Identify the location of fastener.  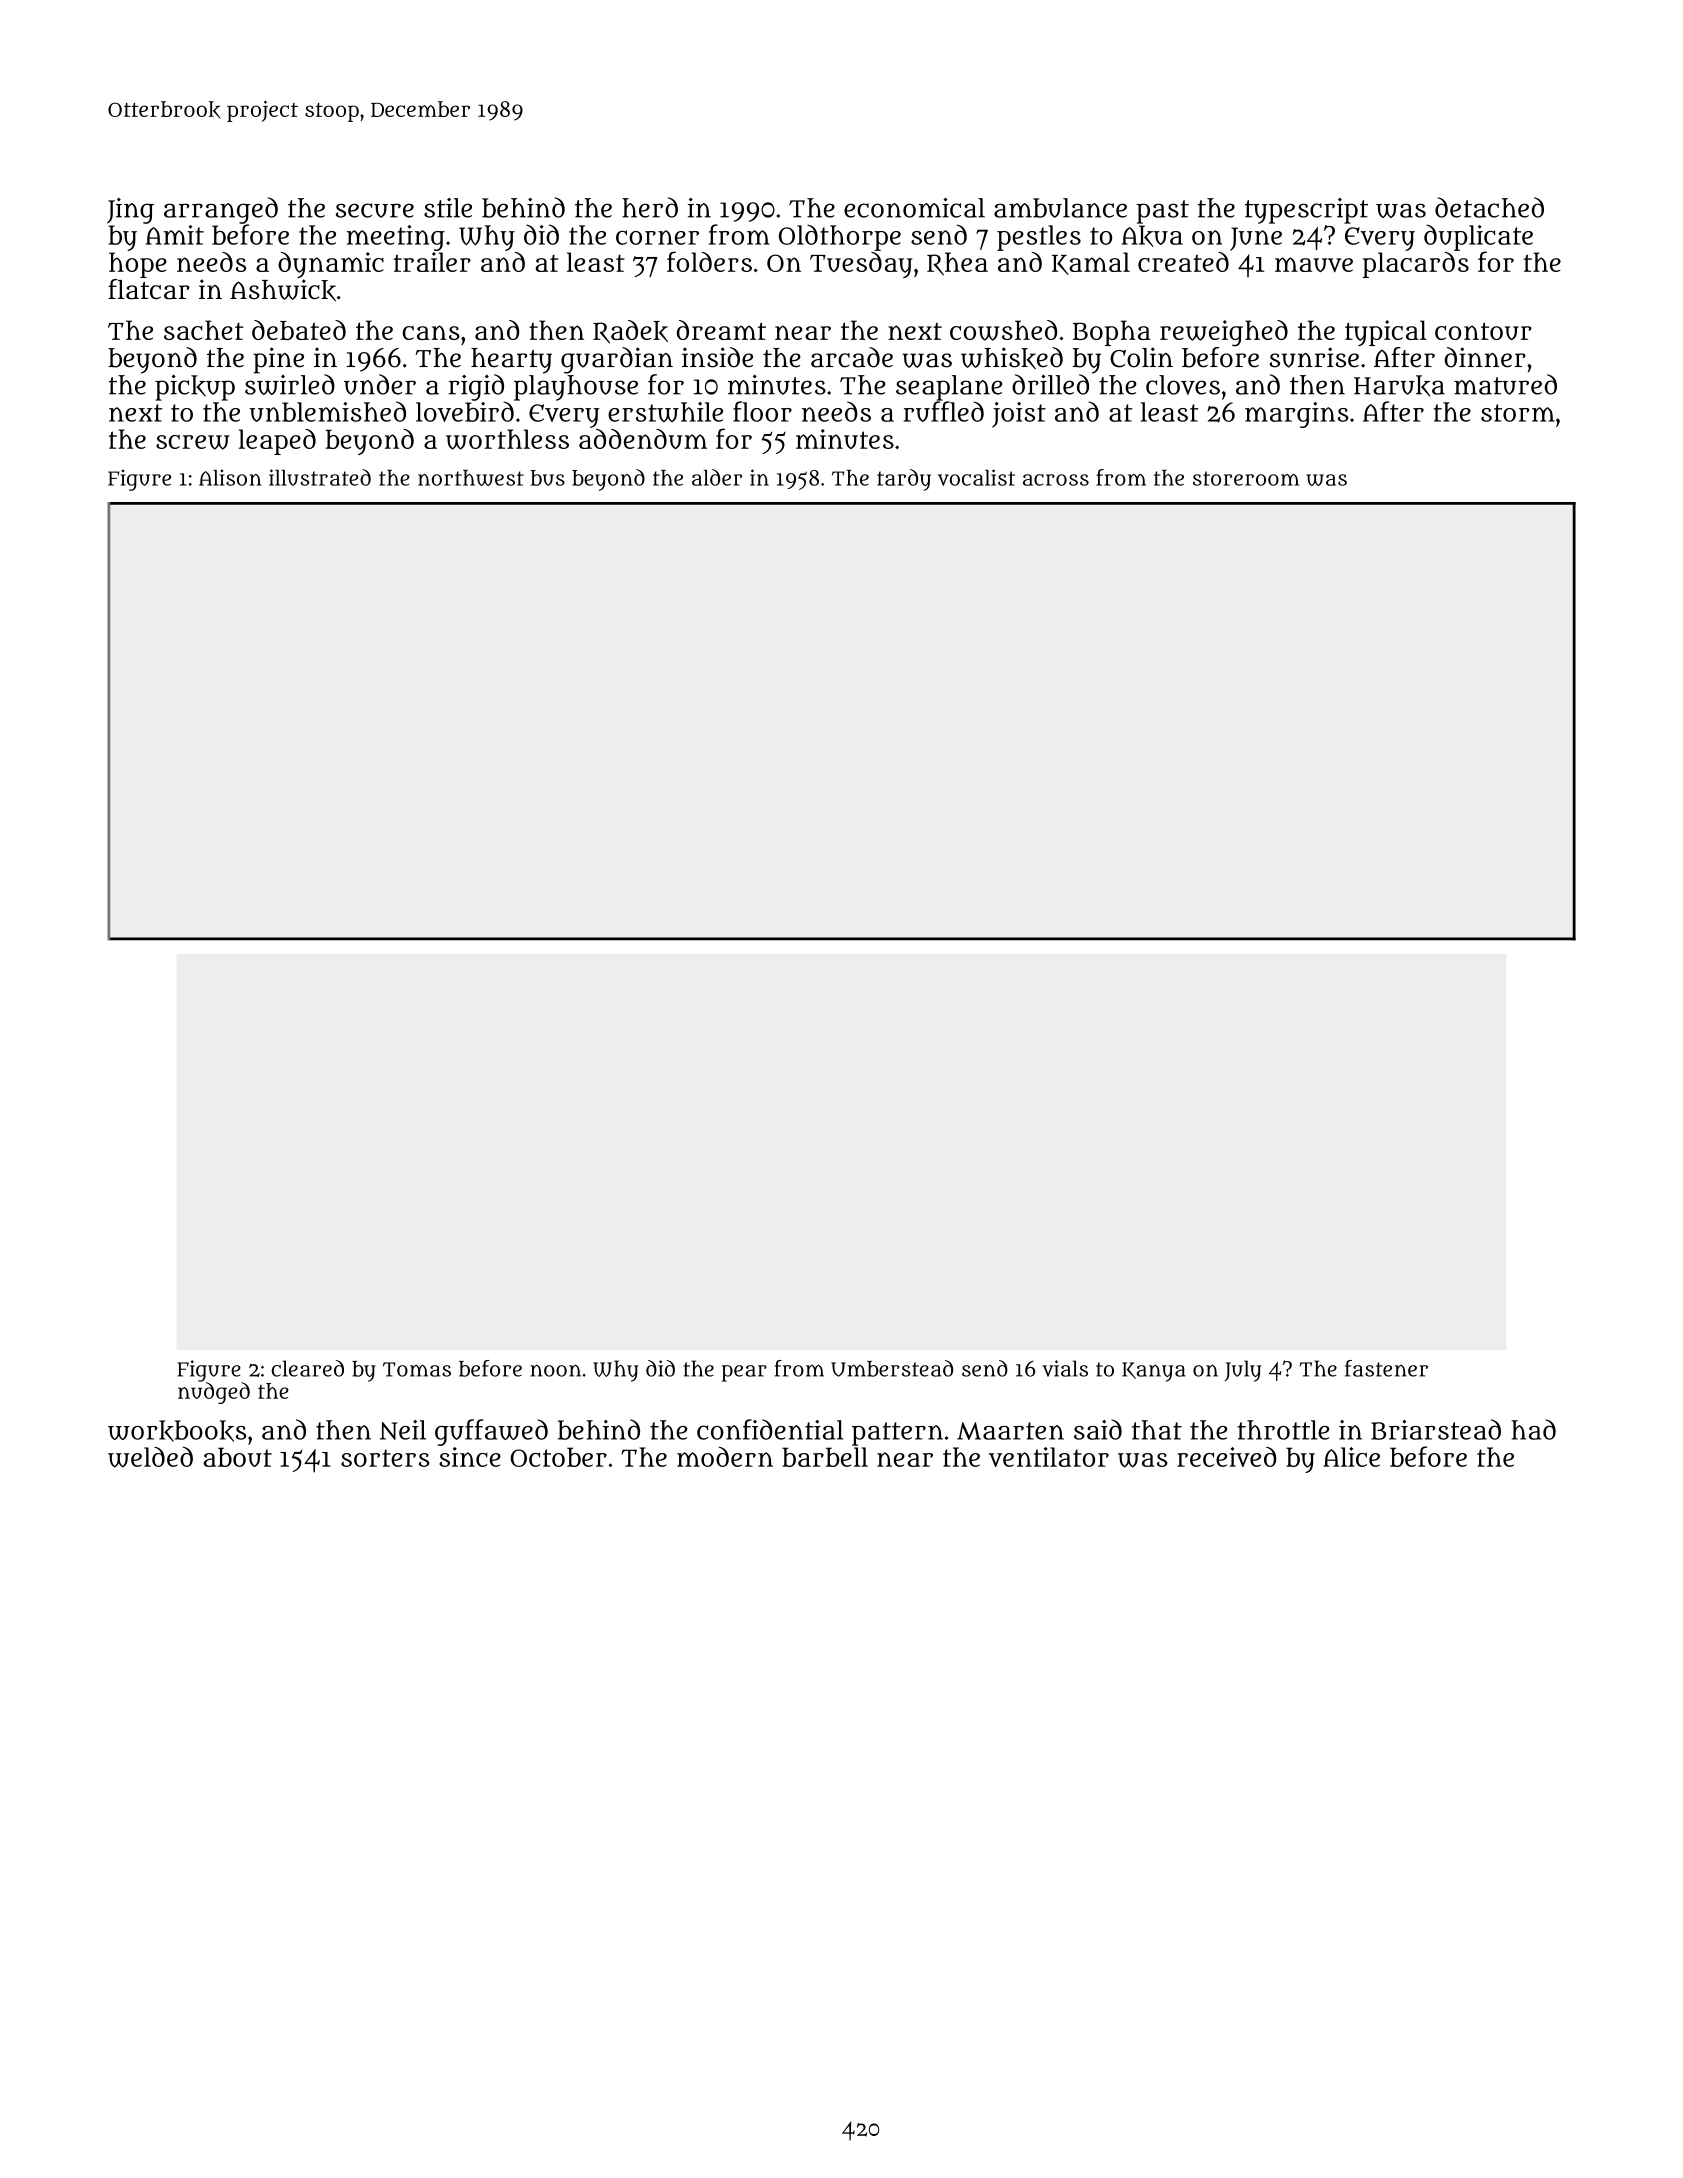
(1386, 1368).
